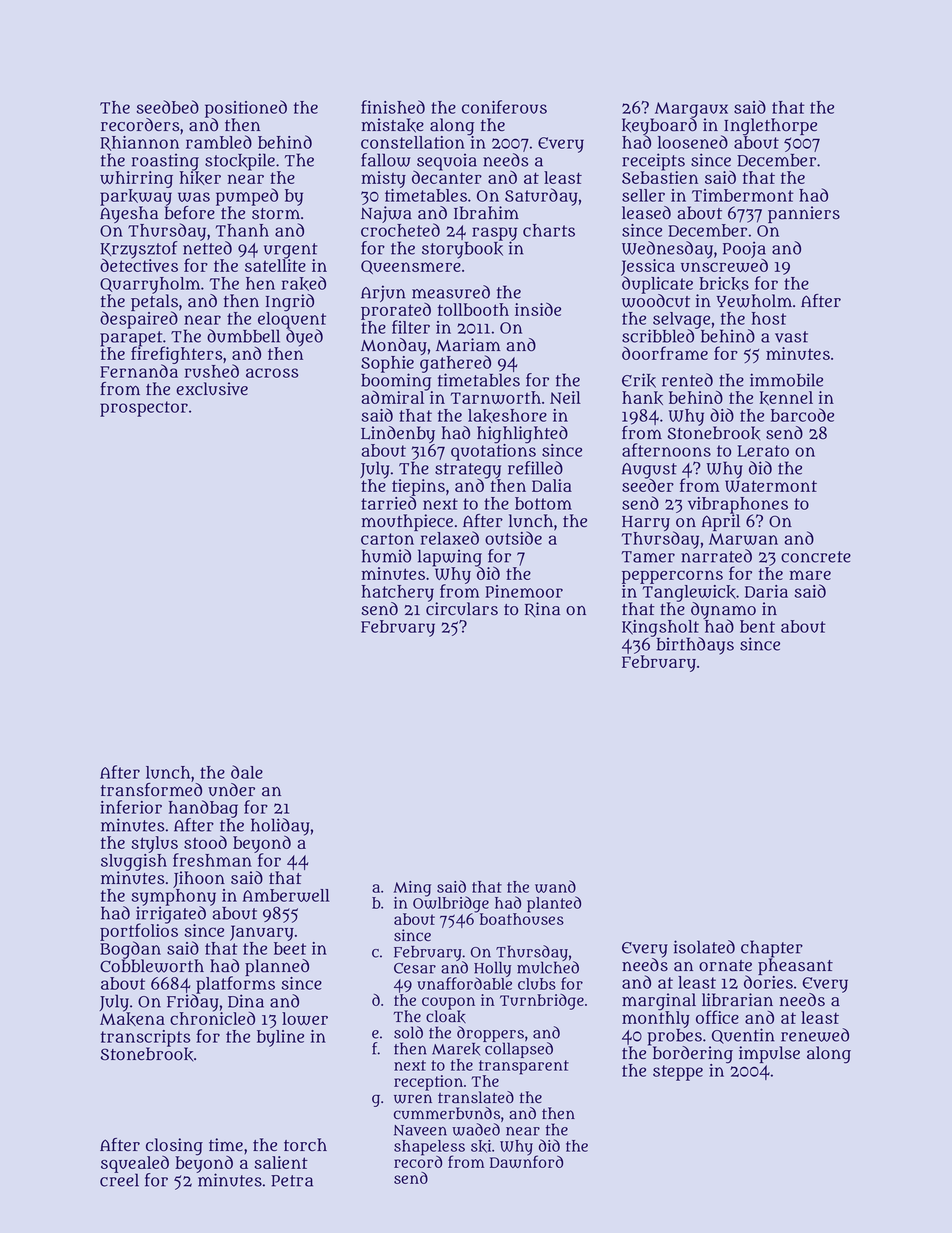 The height and width of the document is (1233, 952). What do you see at coordinates (386, 556) in the document?
I see `humid` at bounding box center [386, 556].
